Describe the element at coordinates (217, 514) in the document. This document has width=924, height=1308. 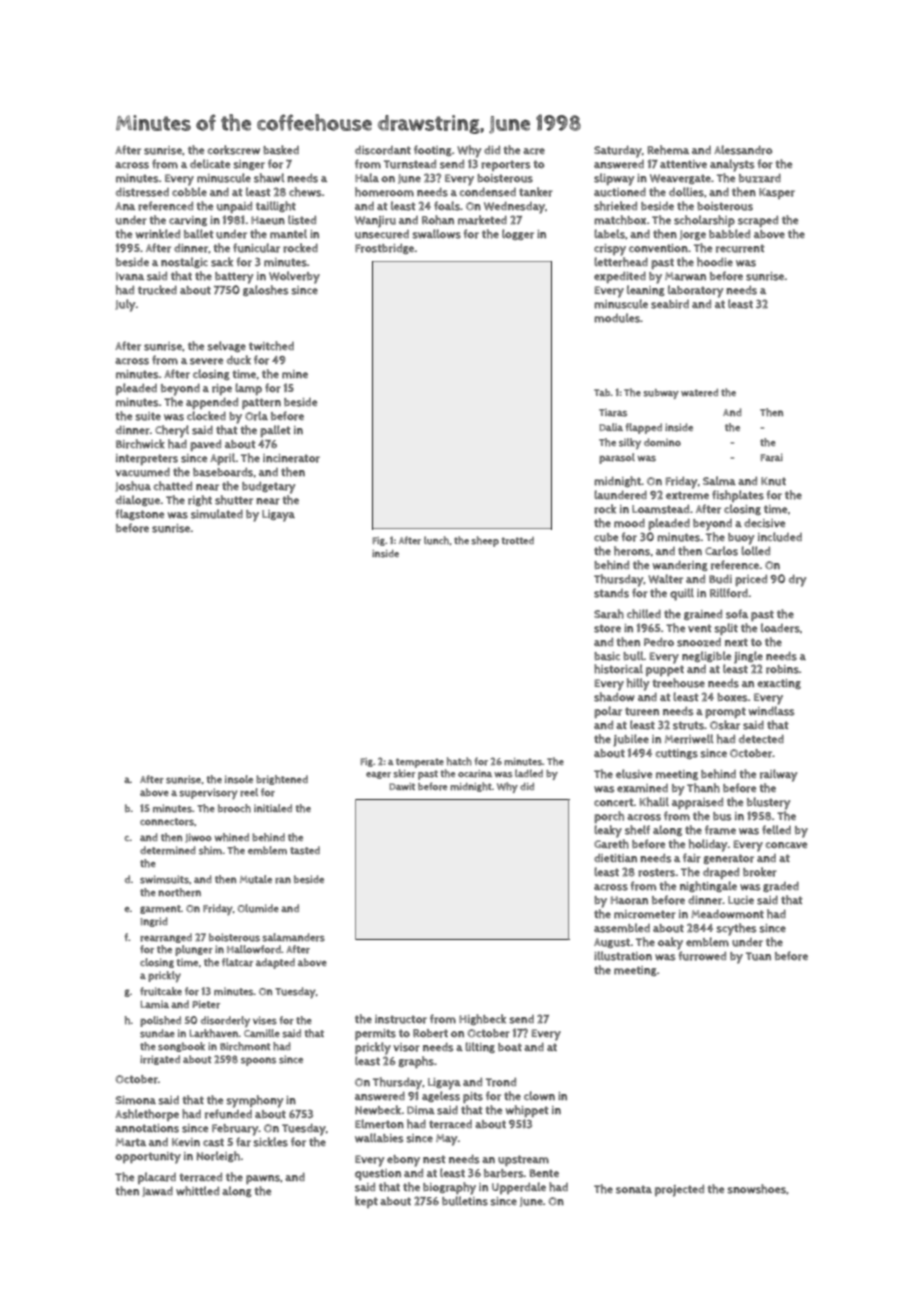
I see `simulated` at that location.
